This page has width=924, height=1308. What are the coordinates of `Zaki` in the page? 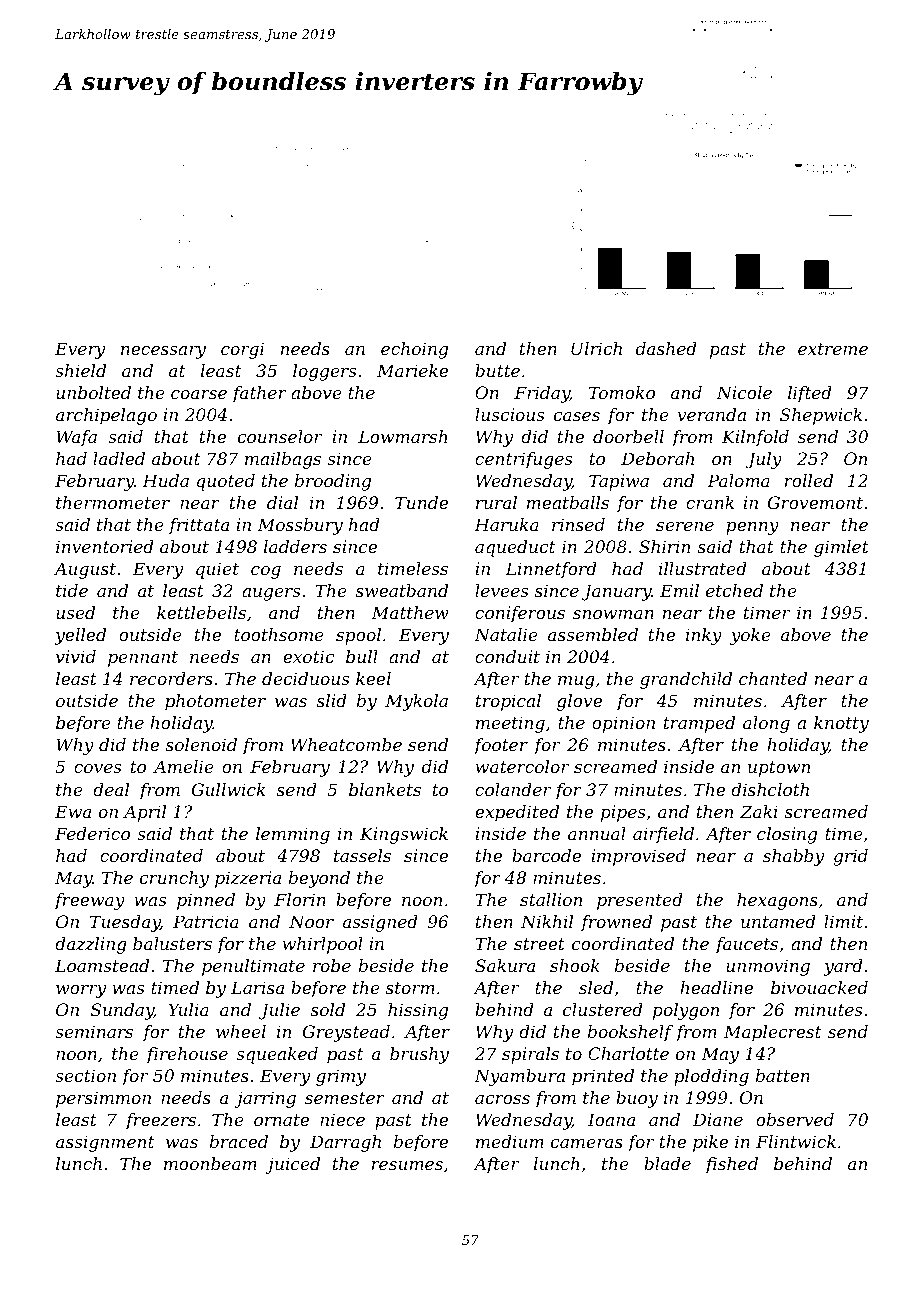 It's located at (759, 811).
